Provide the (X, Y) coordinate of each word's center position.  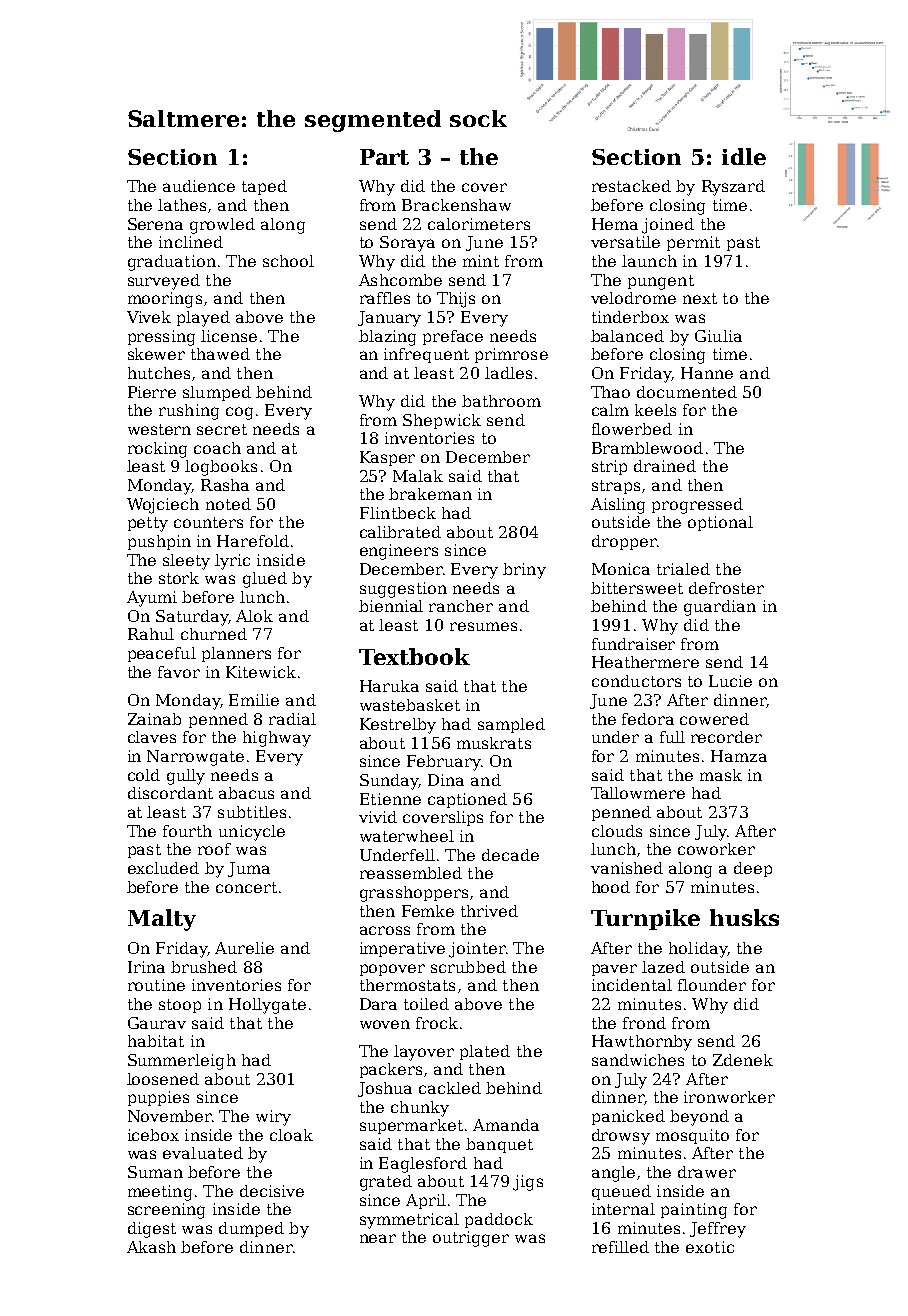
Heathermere (645, 662)
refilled (620, 1247)
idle (744, 156)
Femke (428, 911)
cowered (714, 719)
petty (148, 524)
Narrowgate (195, 758)
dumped (251, 1229)
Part (384, 157)
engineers (399, 552)
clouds (617, 831)
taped (264, 187)
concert (246, 887)
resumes (483, 626)
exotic (710, 1247)
